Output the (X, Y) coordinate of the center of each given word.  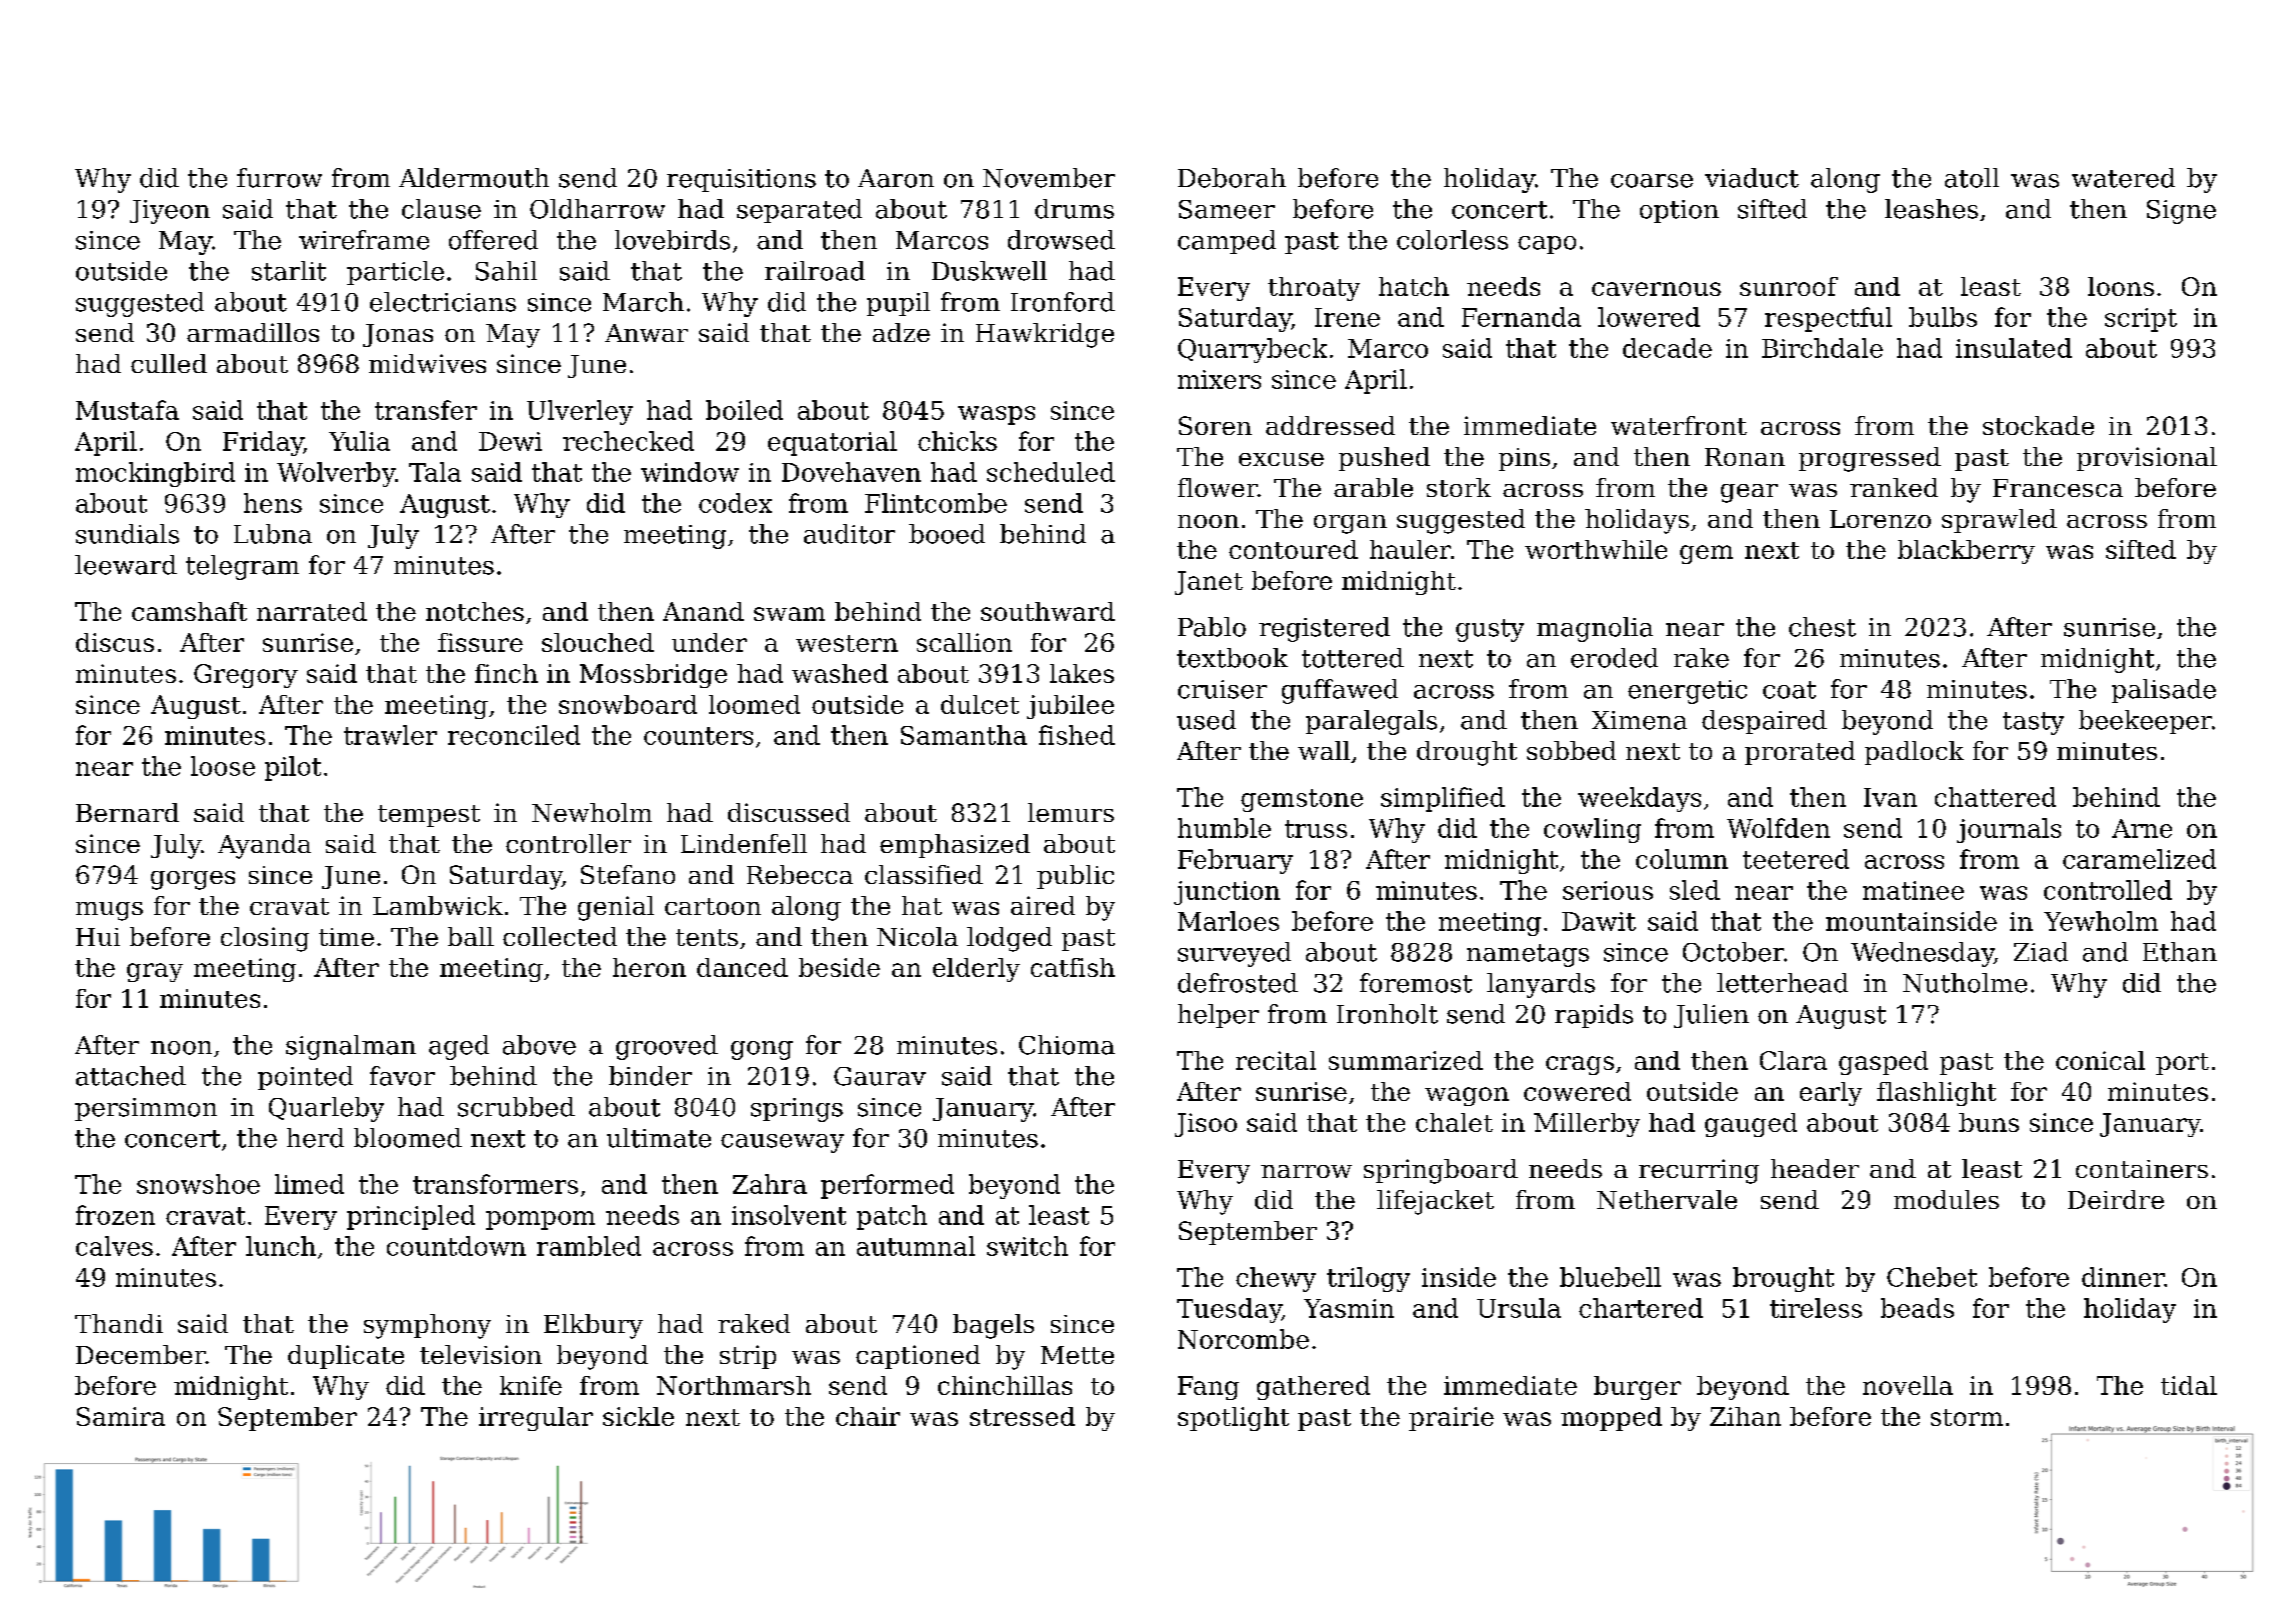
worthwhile (1596, 549)
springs (797, 1110)
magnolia (1595, 629)
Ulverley (580, 412)
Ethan (2180, 952)
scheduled (1051, 472)
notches (475, 611)
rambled (589, 1246)
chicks (957, 441)
